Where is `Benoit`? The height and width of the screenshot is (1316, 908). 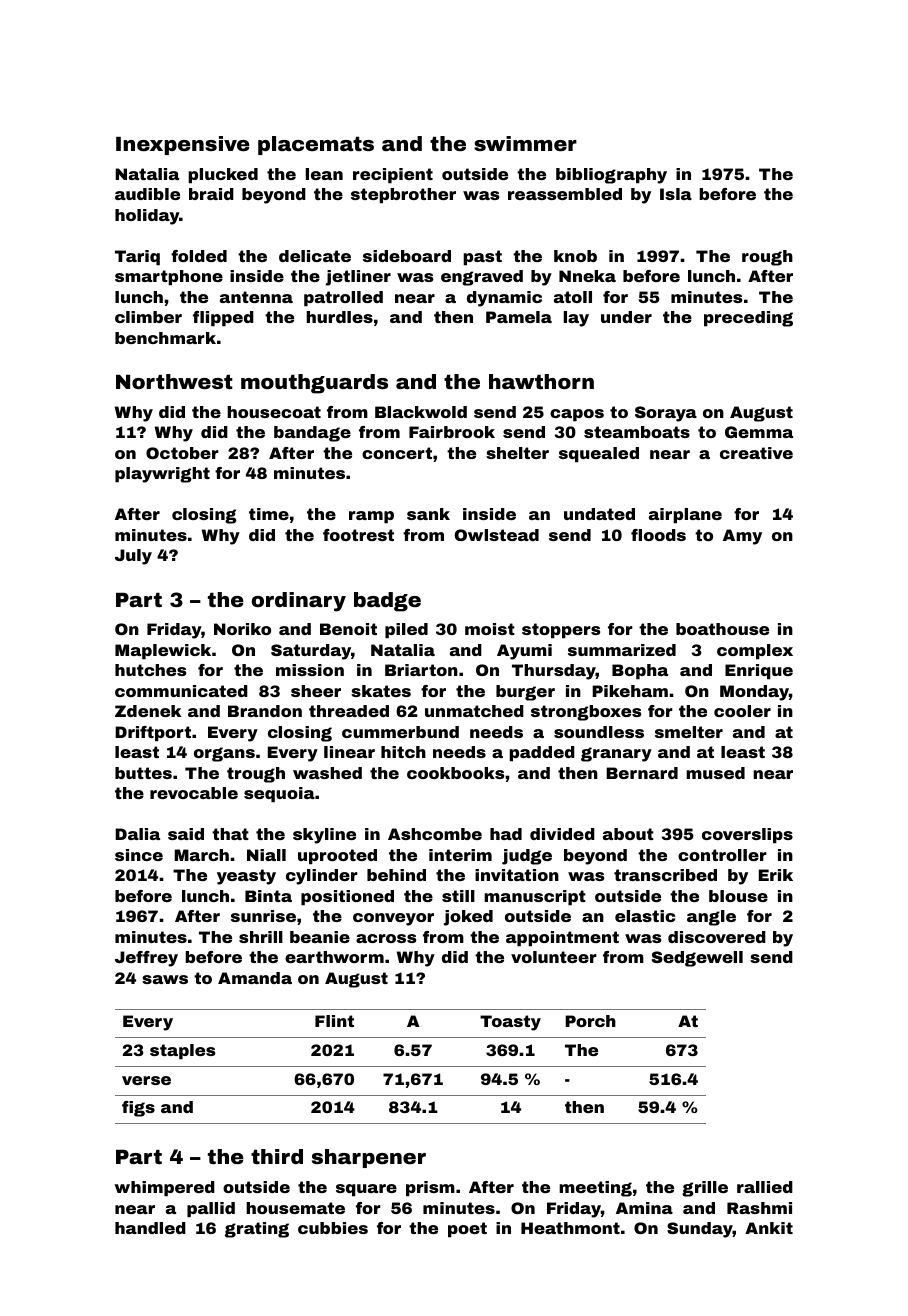
Benoit is located at coordinates (348, 629).
